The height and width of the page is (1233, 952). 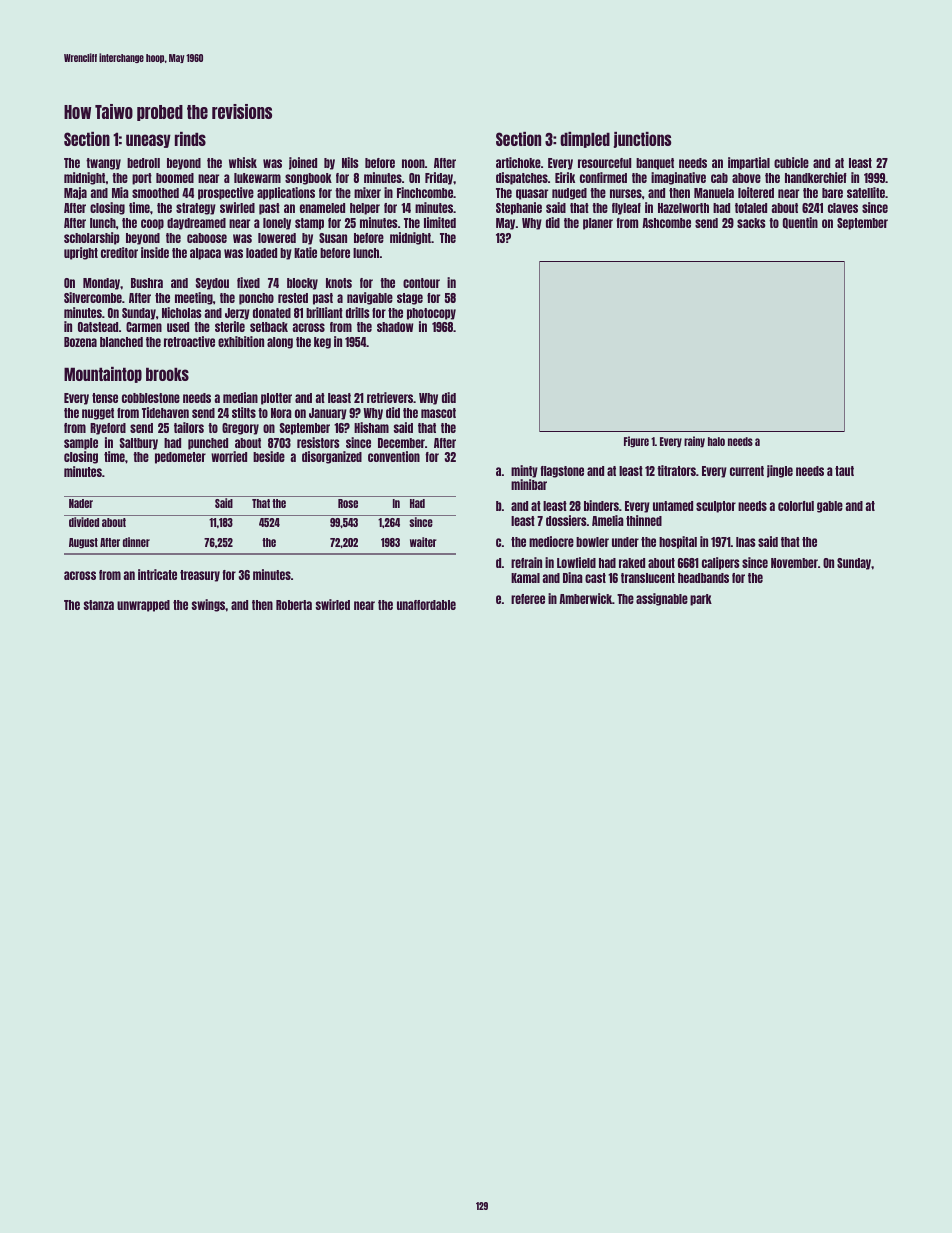 I want to click on Roberta, so click(x=294, y=605).
